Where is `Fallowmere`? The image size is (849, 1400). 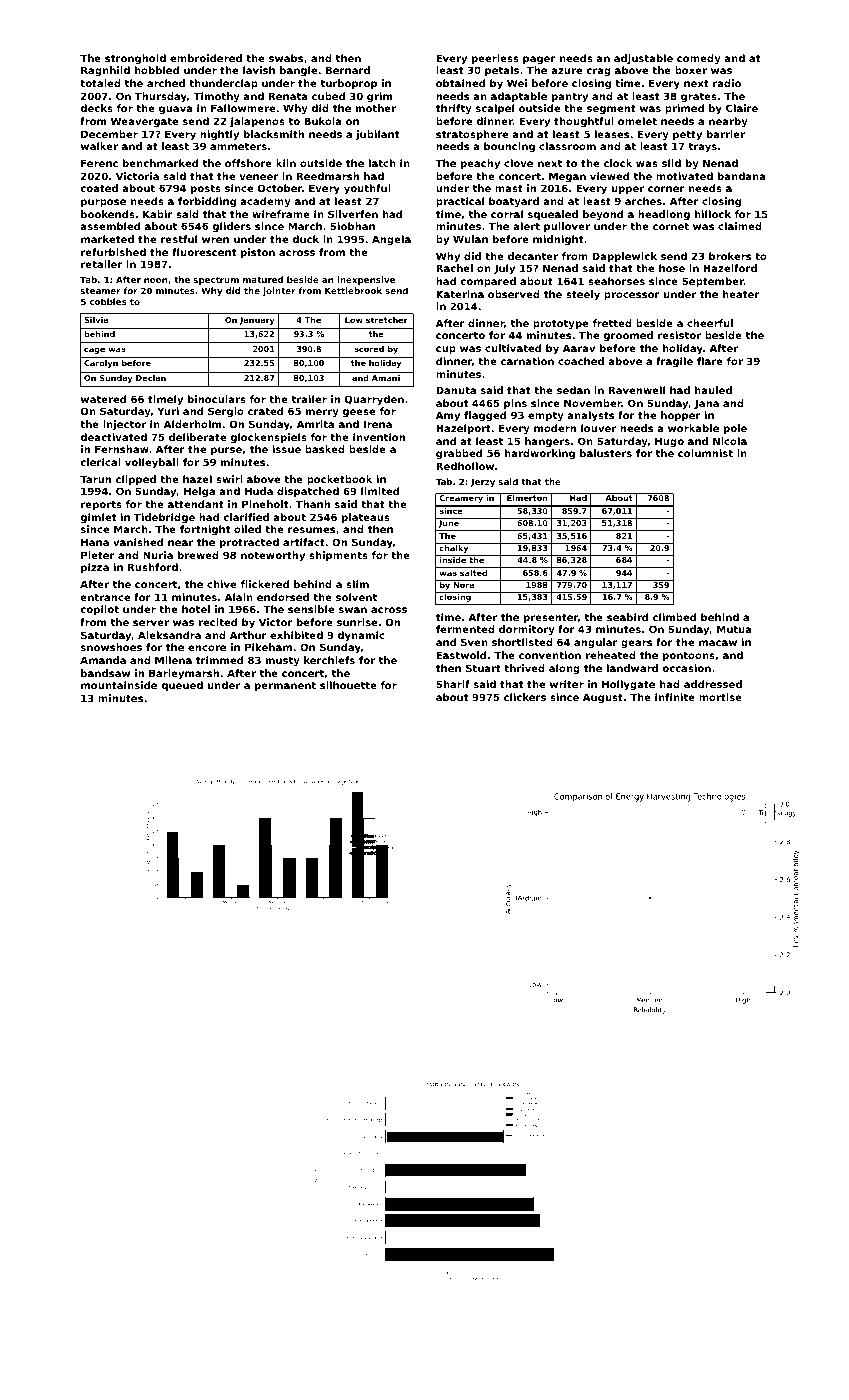
Fallowmere is located at coordinates (243, 108).
